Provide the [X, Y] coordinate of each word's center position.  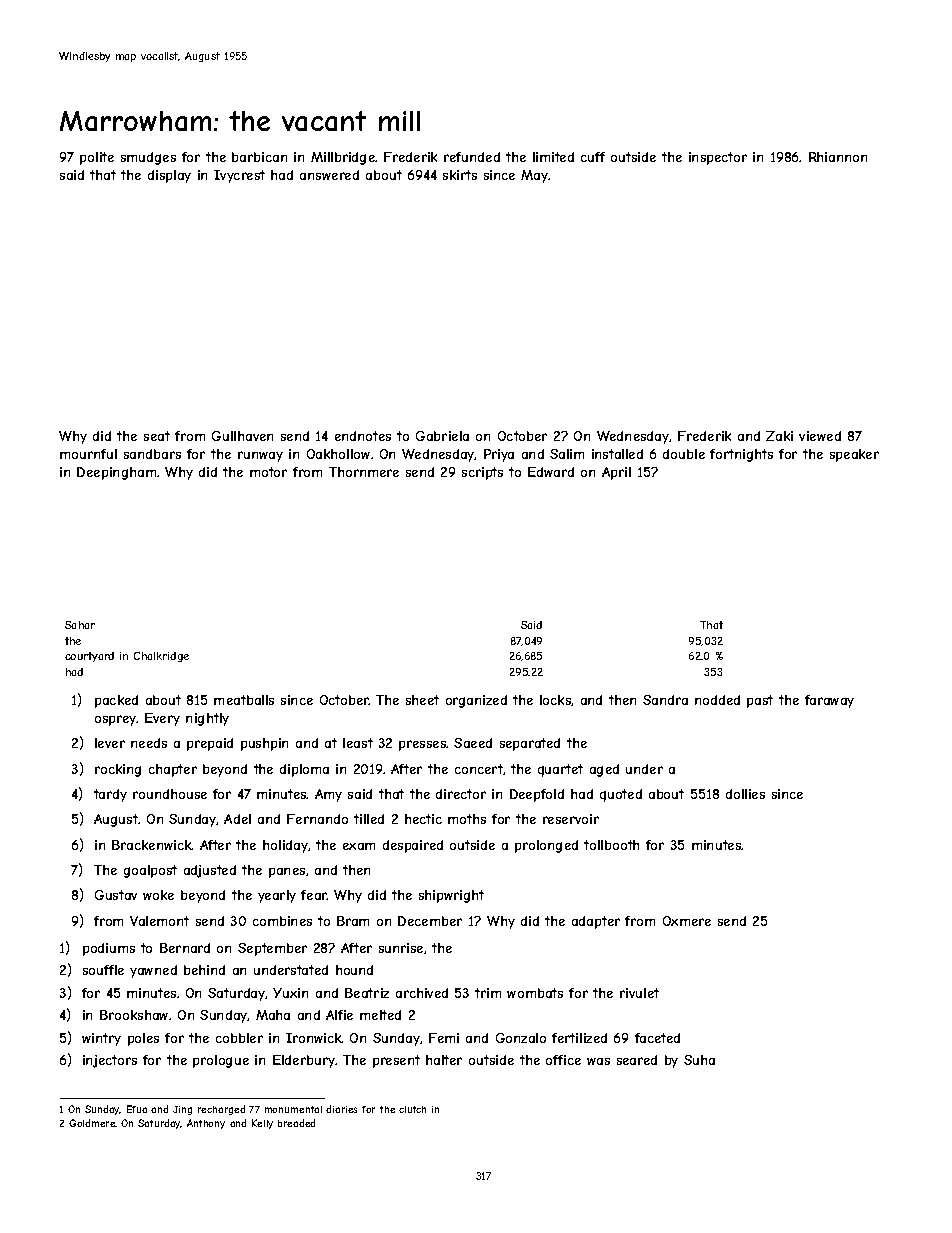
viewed [820, 436]
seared [637, 1060]
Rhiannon [838, 157]
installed [617, 454]
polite [97, 158]
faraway [829, 701]
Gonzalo [521, 1038]
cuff [593, 157]
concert [479, 769]
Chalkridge [161, 657]
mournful [88, 454]
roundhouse [170, 794]
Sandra [665, 700]
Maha [273, 1015]
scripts [482, 473]
